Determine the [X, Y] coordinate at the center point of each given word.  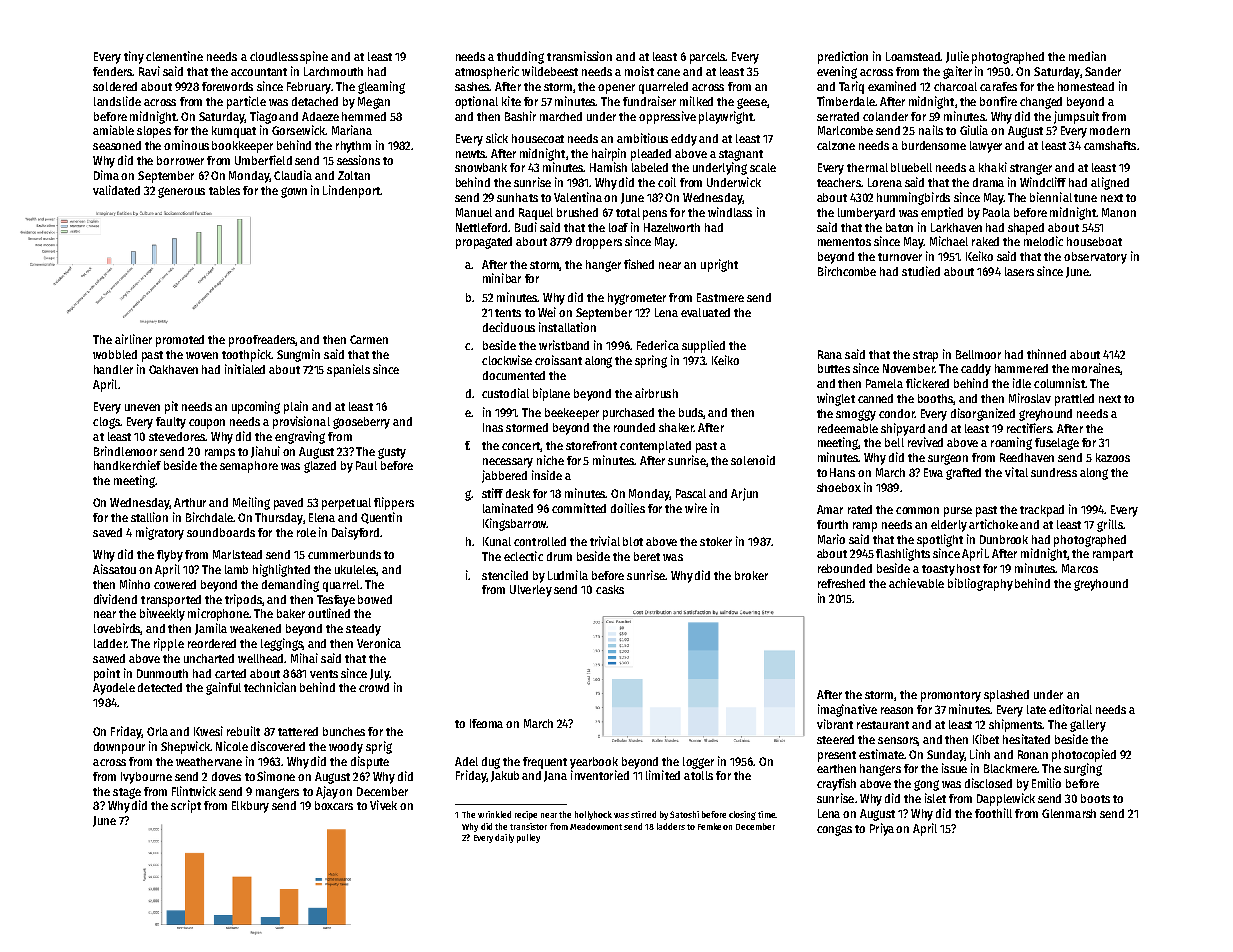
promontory [951, 696]
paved [288, 504]
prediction [843, 57]
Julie [957, 57]
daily [504, 838]
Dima [106, 175]
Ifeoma [486, 723]
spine [314, 57]
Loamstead [913, 56]
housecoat [538, 138]
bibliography [980, 584]
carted [230, 673]
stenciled [505, 575]
